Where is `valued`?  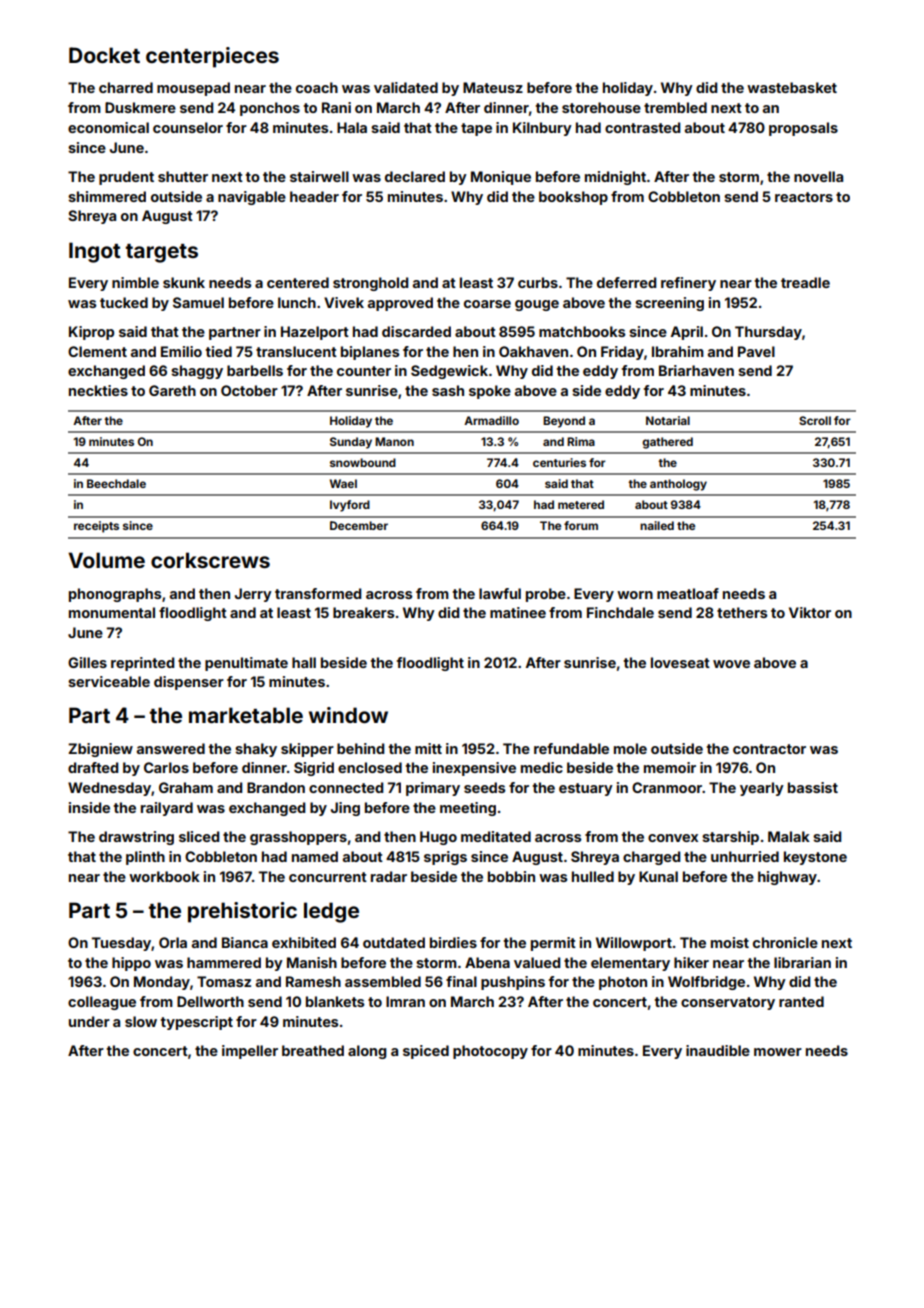
valued is located at coordinates (537, 962).
